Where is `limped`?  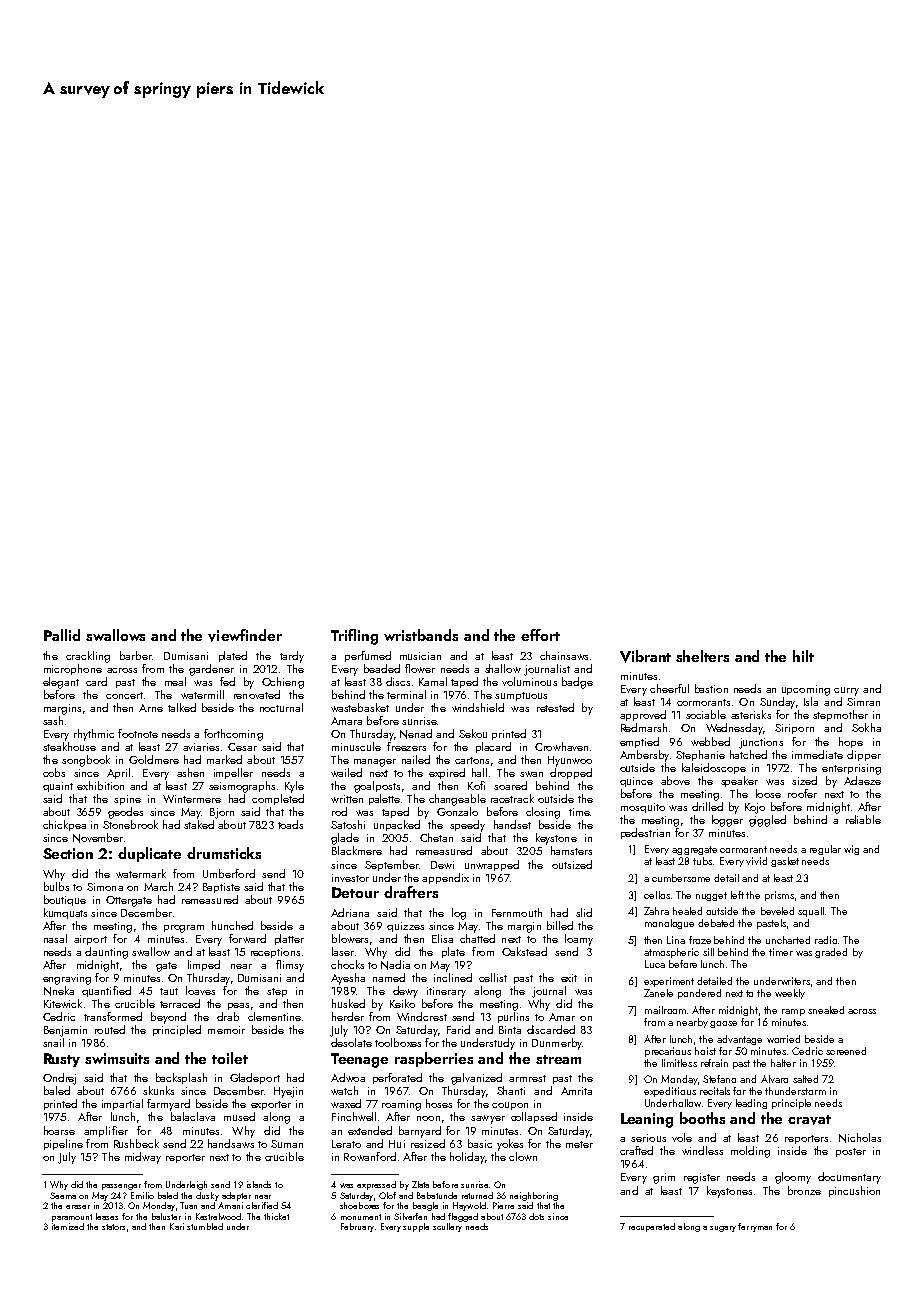 limped is located at coordinates (204, 965).
